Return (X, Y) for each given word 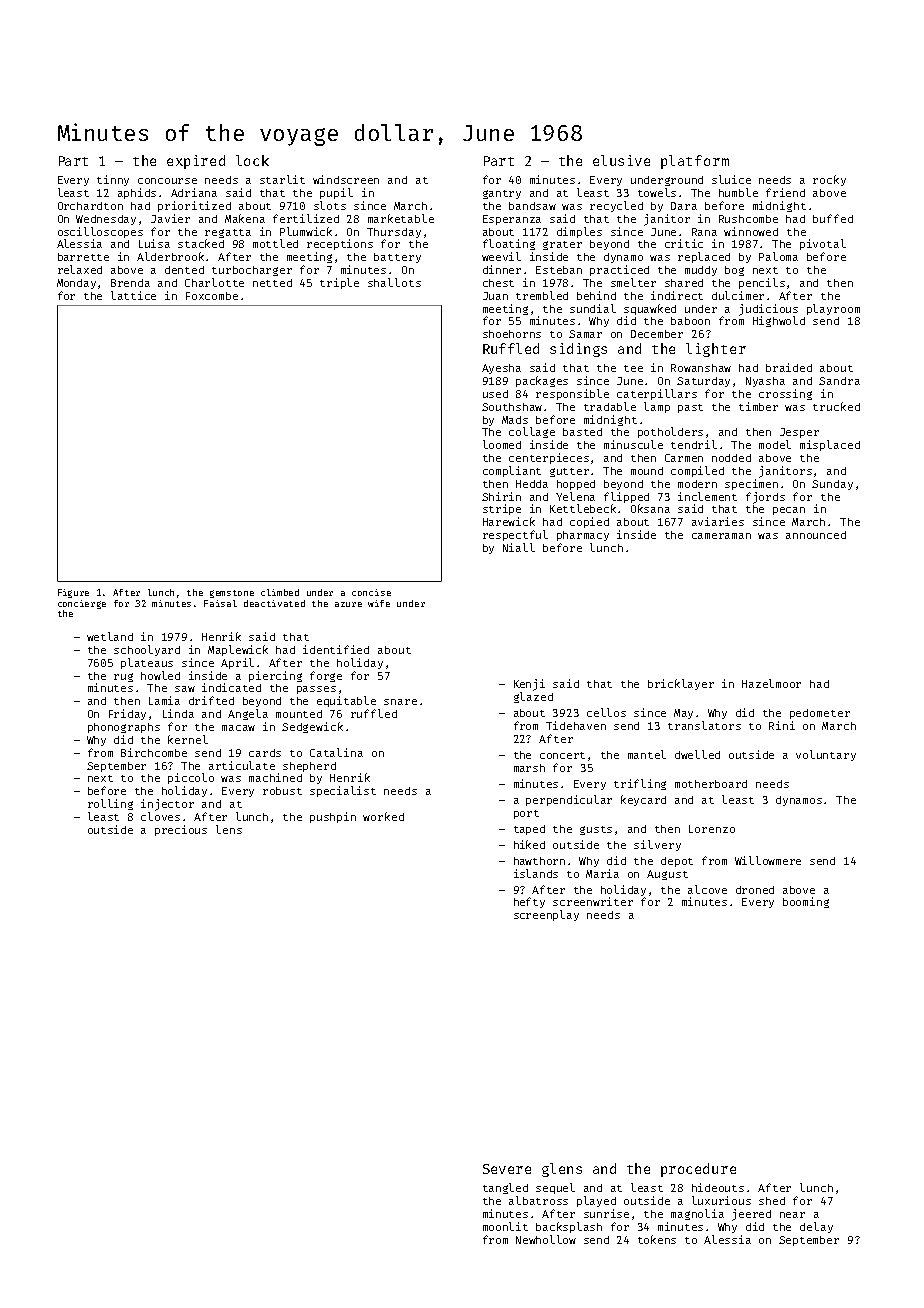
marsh (529, 768)
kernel (188, 739)
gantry (502, 194)
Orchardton (90, 206)
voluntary (826, 755)
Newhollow (546, 1239)
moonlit (505, 1226)
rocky (829, 180)
